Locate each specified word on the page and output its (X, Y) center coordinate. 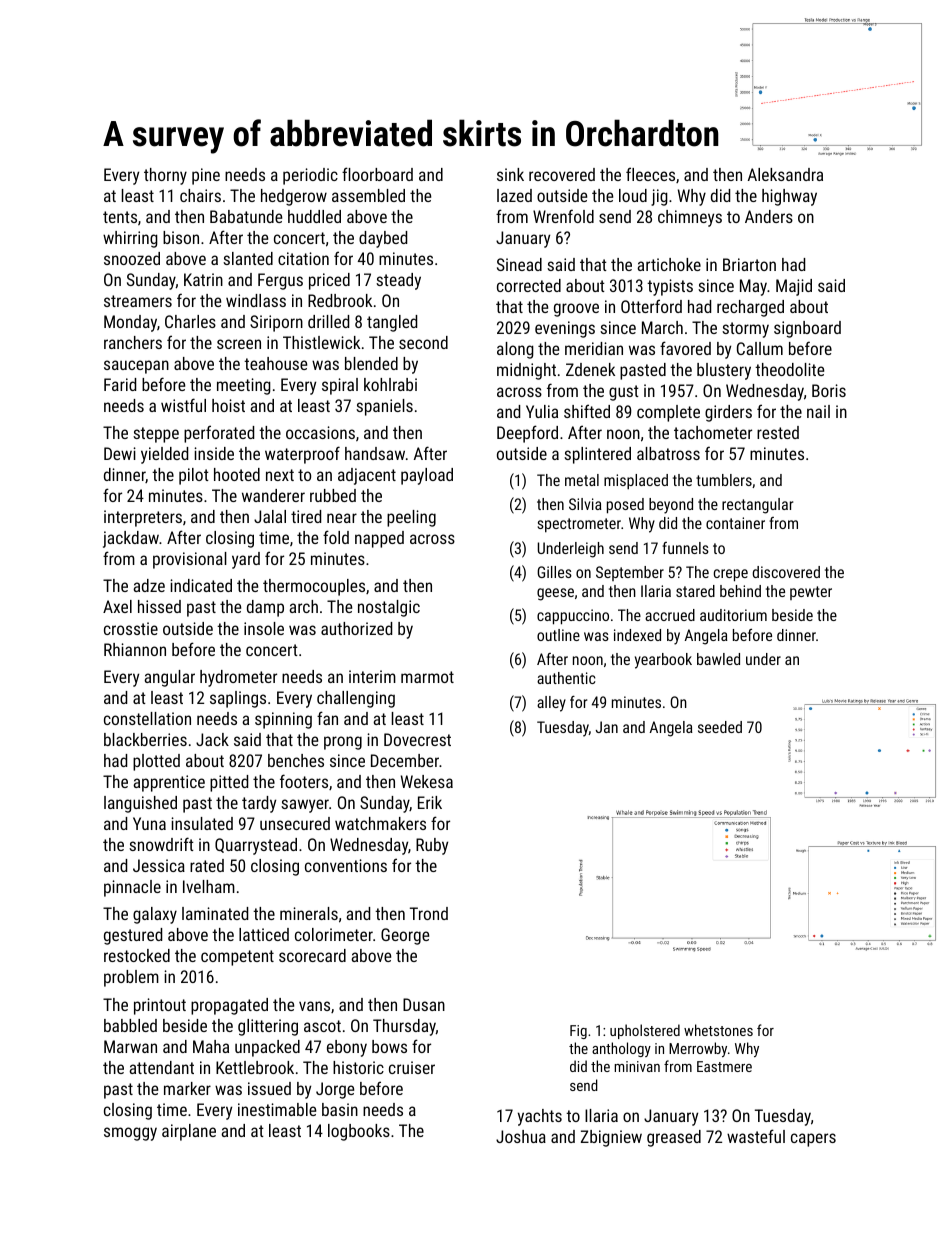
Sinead (519, 264)
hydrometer (238, 678)
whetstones (718, 1030)
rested (778, 432)
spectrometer (579, 525)
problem (131, 978)
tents (120, 217)
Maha (211, 1046)
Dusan (424, 1004)
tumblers (724, 480)
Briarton (749, 264)
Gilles (554, 572)
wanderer (273, 495)
